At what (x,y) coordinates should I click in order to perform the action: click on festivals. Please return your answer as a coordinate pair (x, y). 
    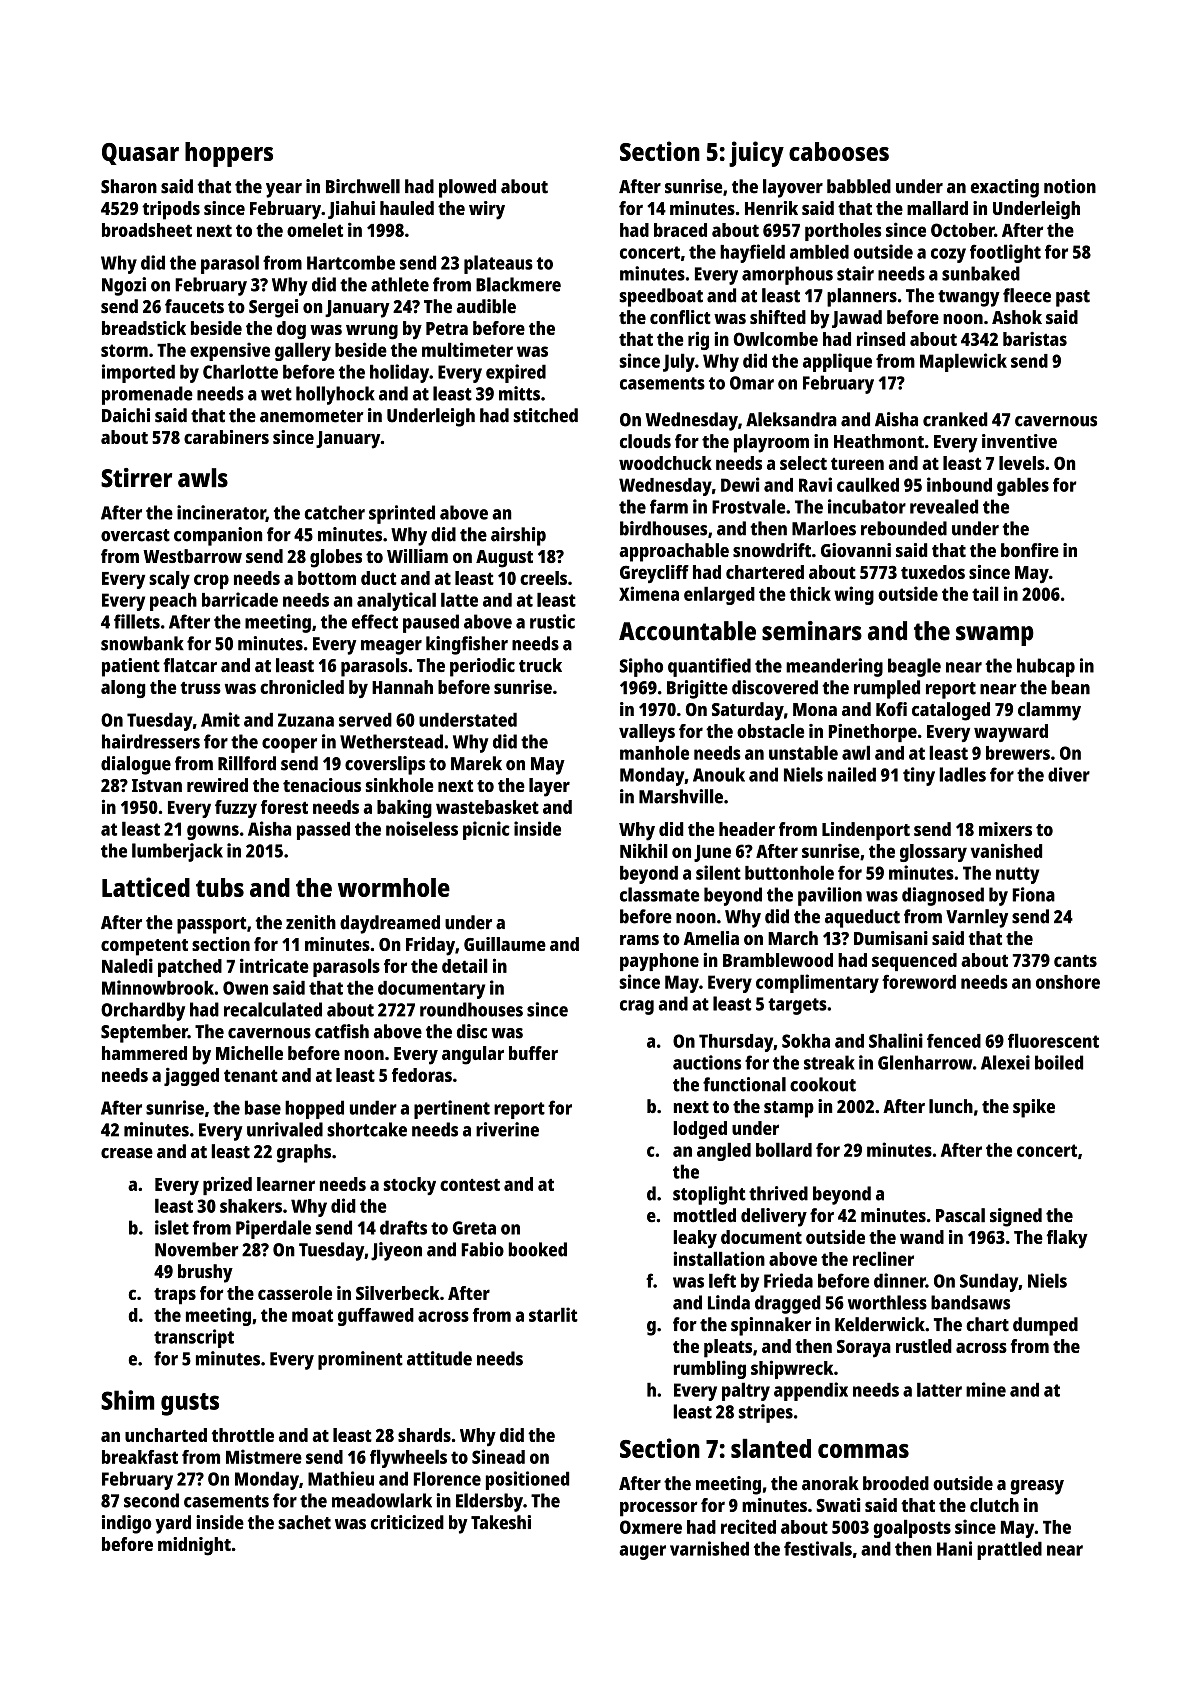
    Looking at the image, I should click on (818, 1548).
